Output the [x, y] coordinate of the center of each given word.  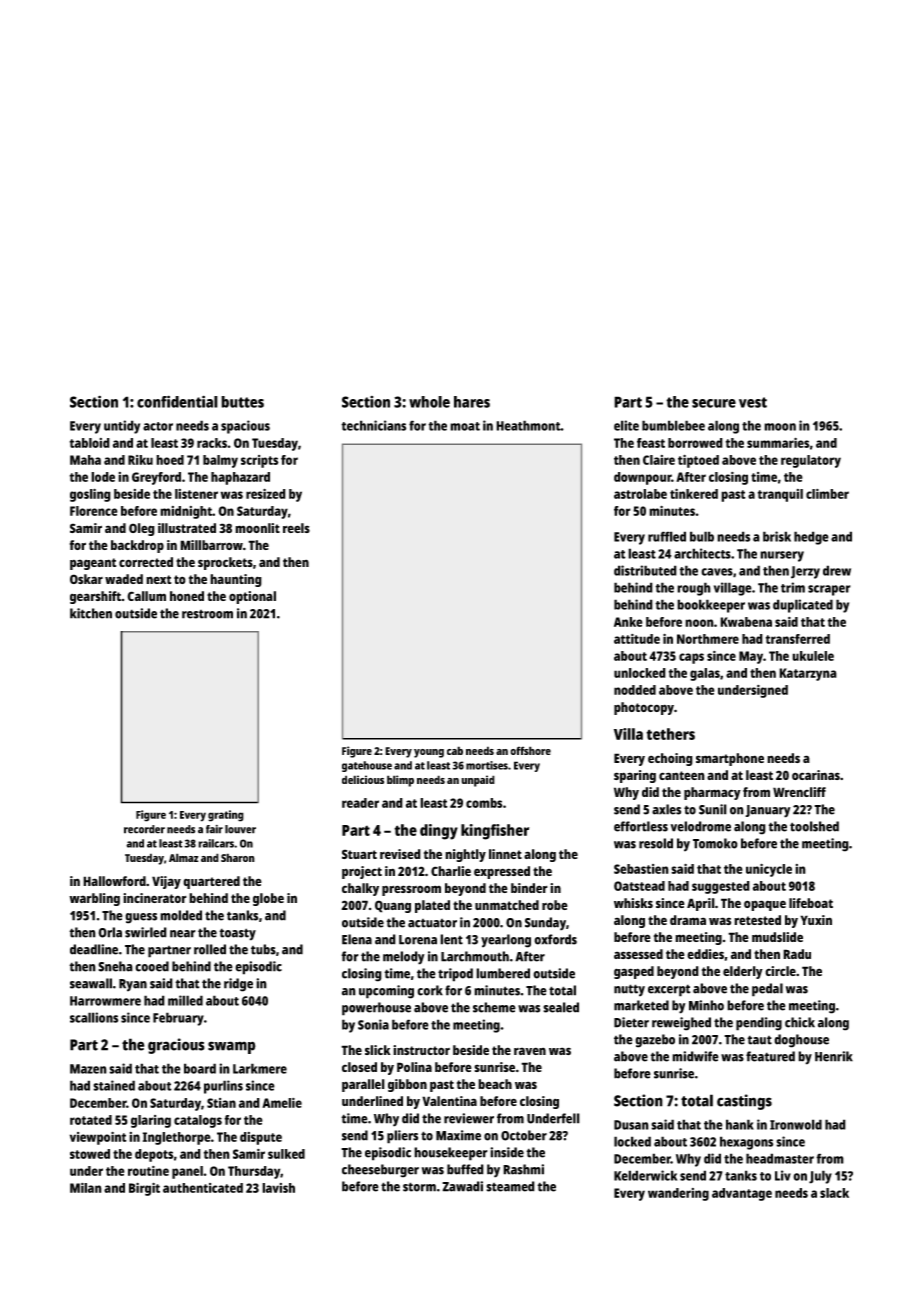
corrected [146, 562]
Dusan [631, 1125]
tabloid [90, 443]
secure [714, 403]
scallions [94, 1017]
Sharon [238, 857]
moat [465, 426]
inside [507, 1152]
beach [495, 1084]
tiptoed [698, 461]
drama [688, 920]
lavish [278, 1188]
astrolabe [640, 494]
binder [529, 888]
